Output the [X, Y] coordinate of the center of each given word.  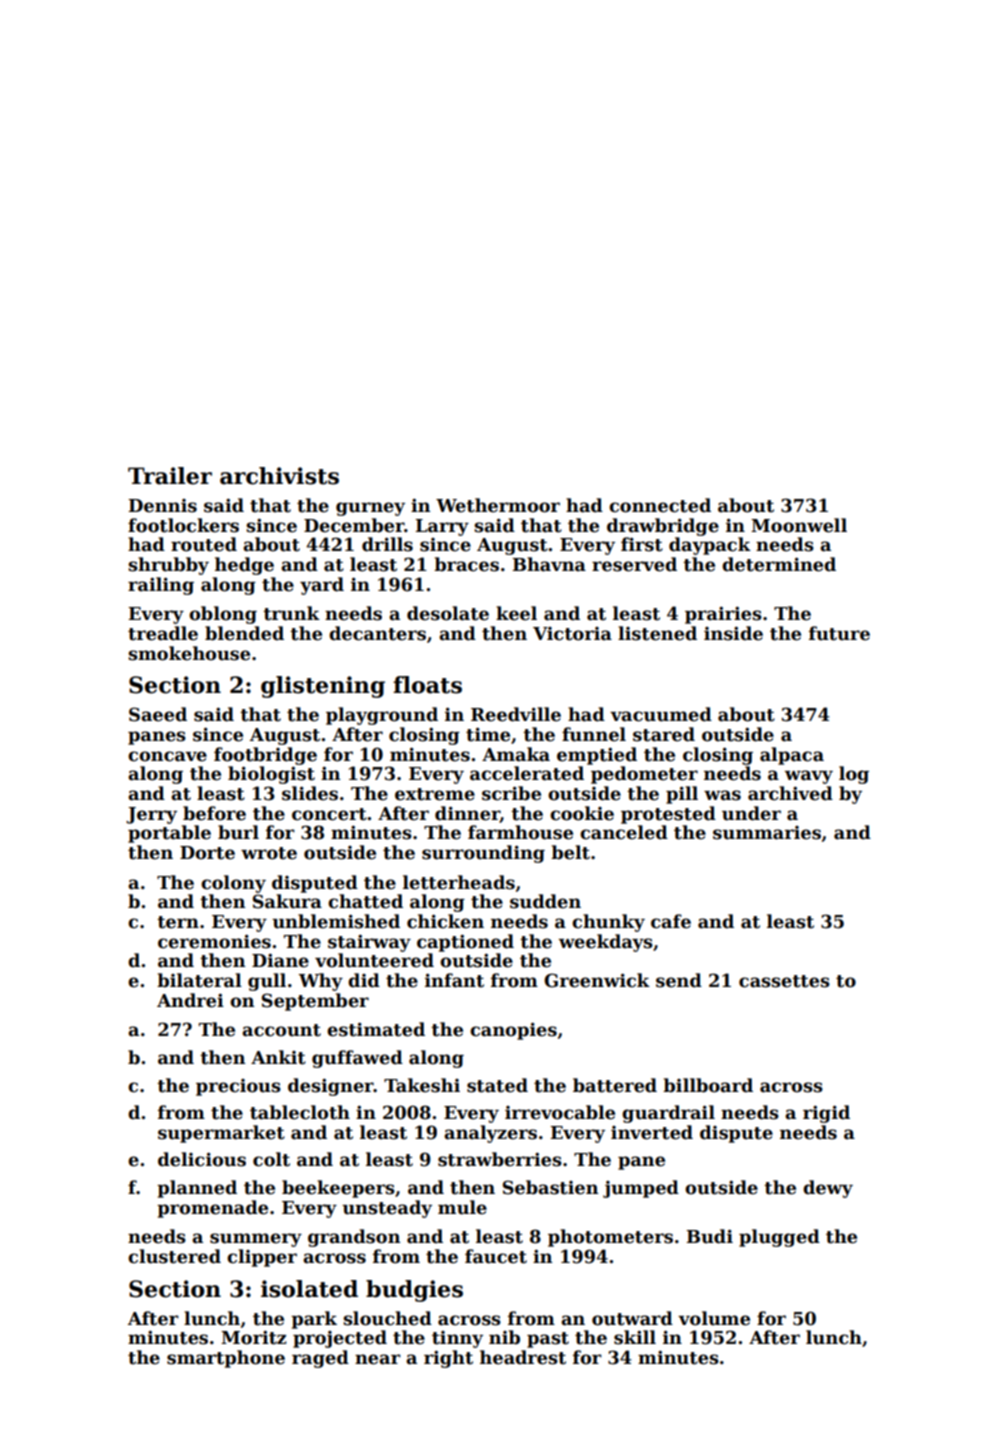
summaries [767, 833]
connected [660, 505]
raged [320, 1359]
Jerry [151, 815]
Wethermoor [498, 505]
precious [238, 1087]
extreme [435, 794]
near [378, 1359]
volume [714, 1318]
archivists [279, 476]
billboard [708, 1085]
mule [462, 1207]
